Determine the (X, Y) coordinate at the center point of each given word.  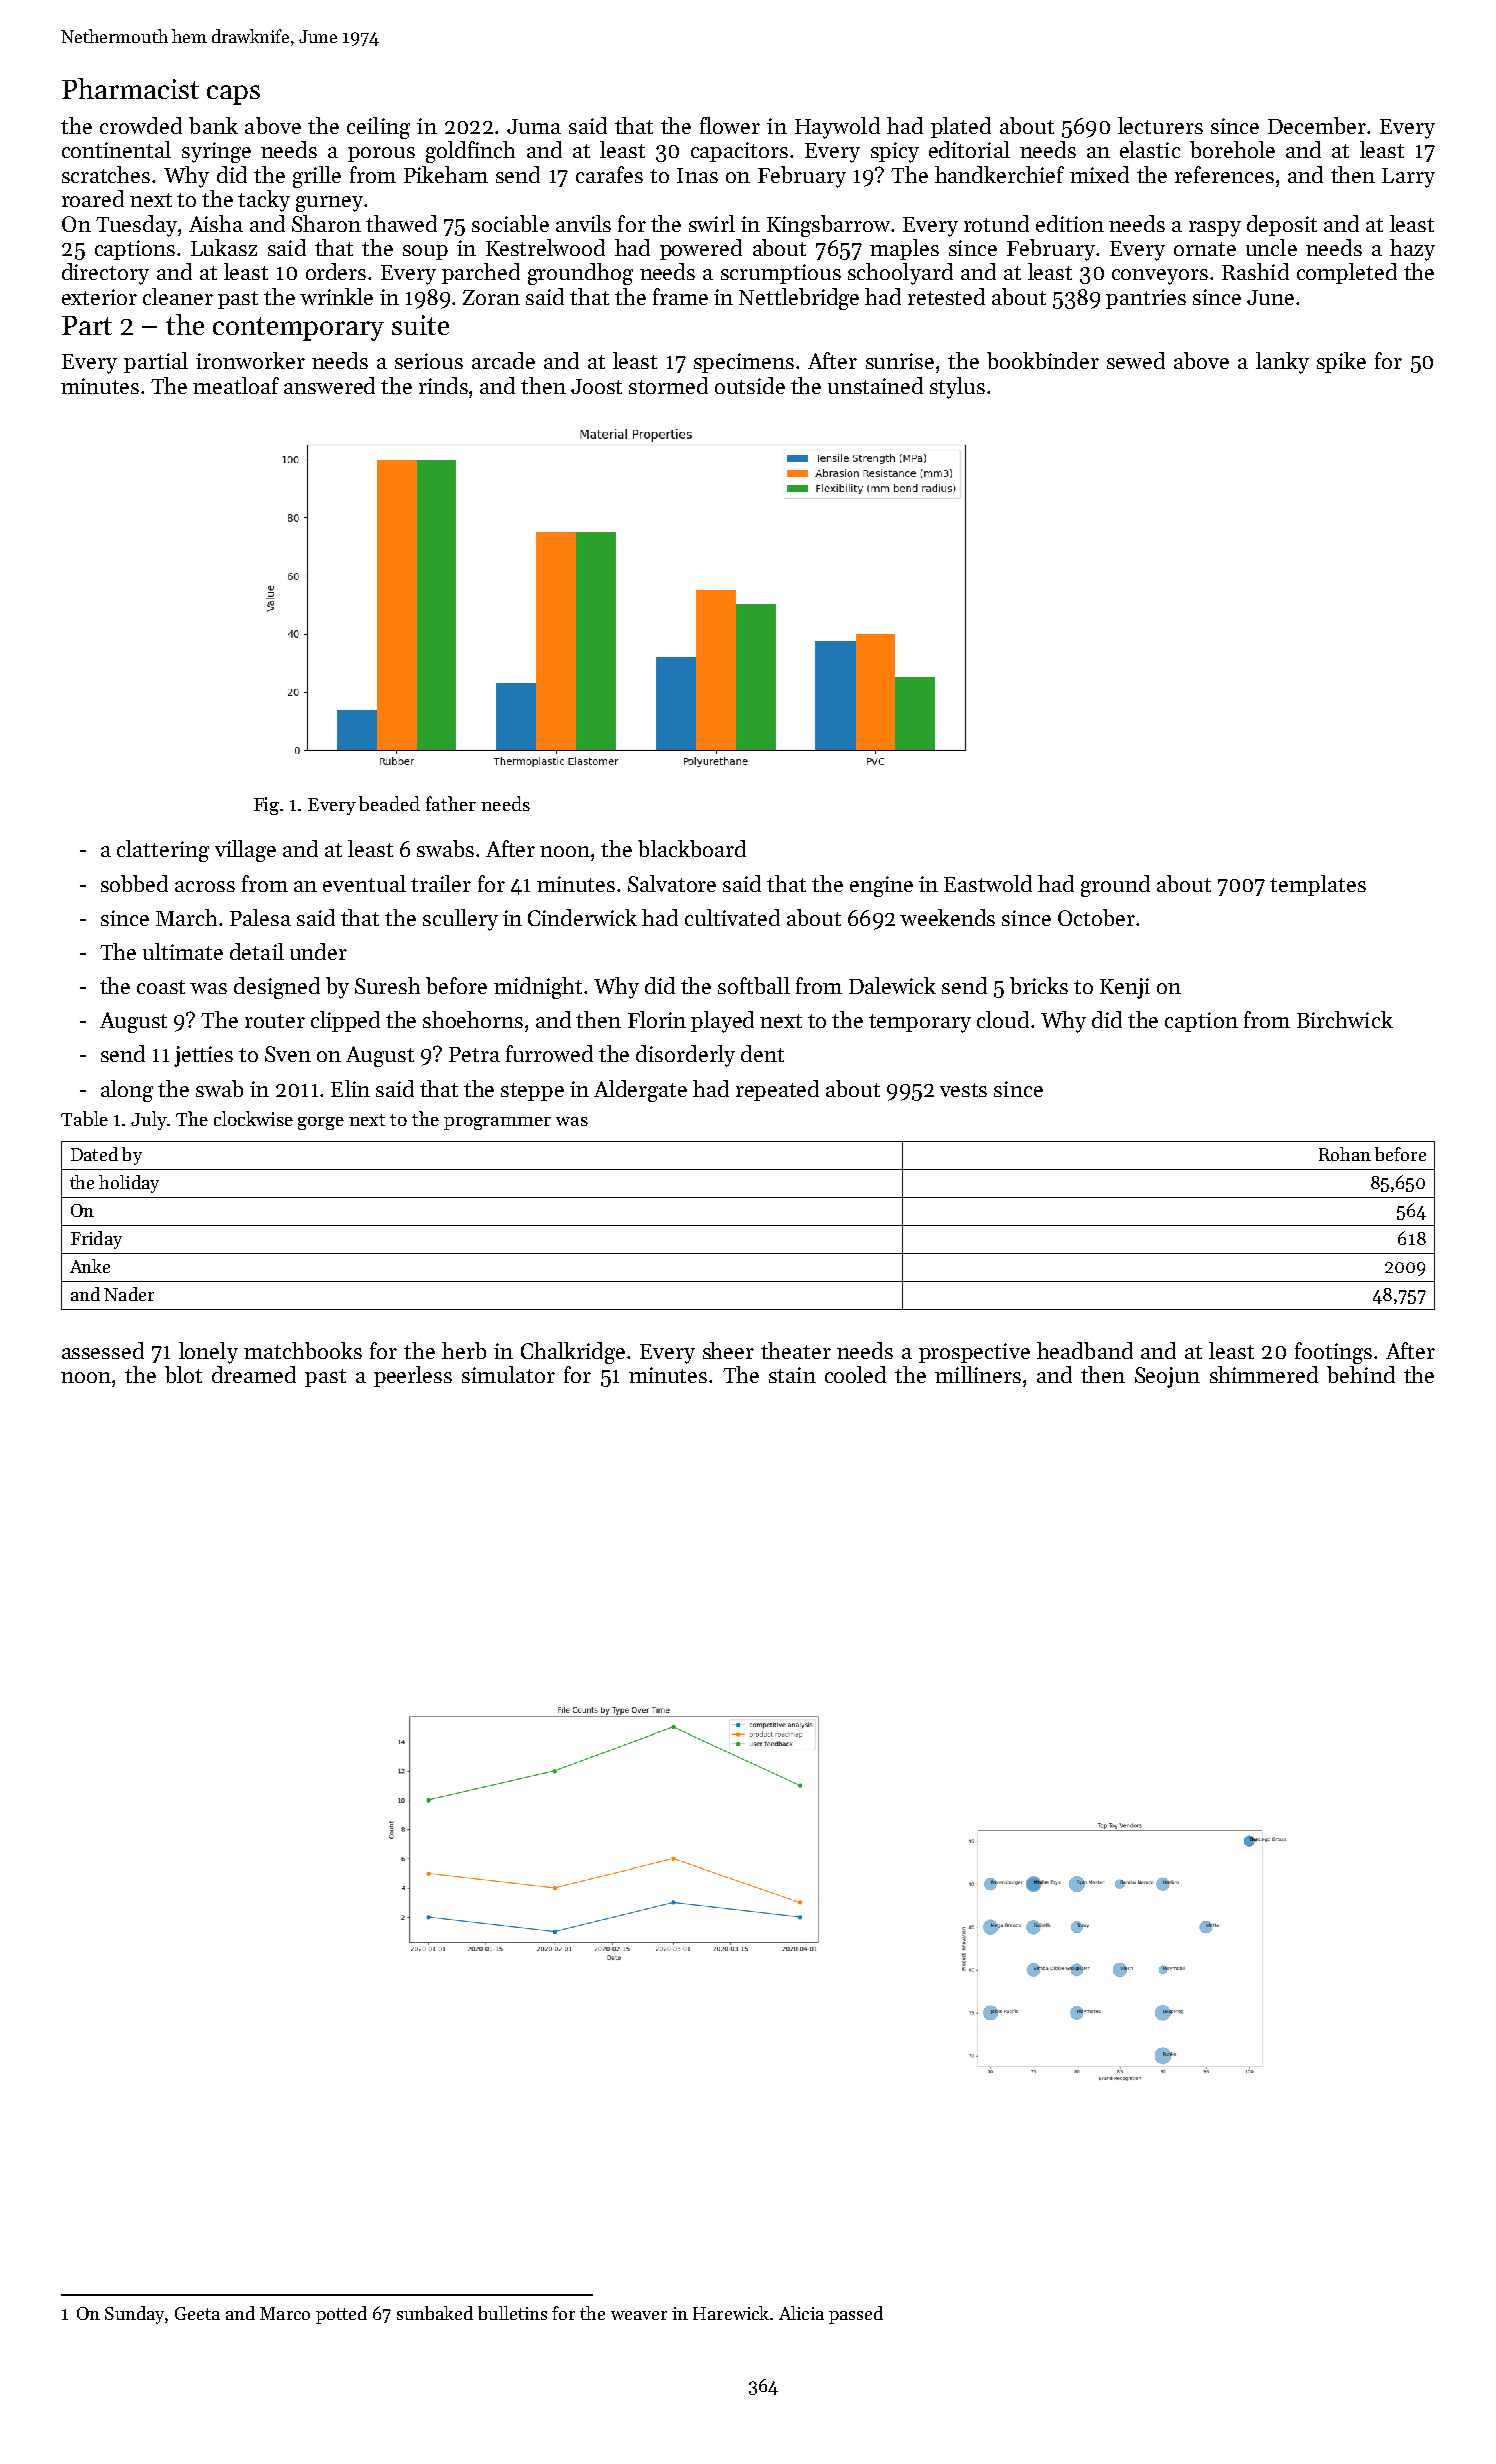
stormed (668, 385)
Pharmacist (130, 88)
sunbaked (435, 2313)
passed (856, 2315)
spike (1341, 362)
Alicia (801, 2313)
